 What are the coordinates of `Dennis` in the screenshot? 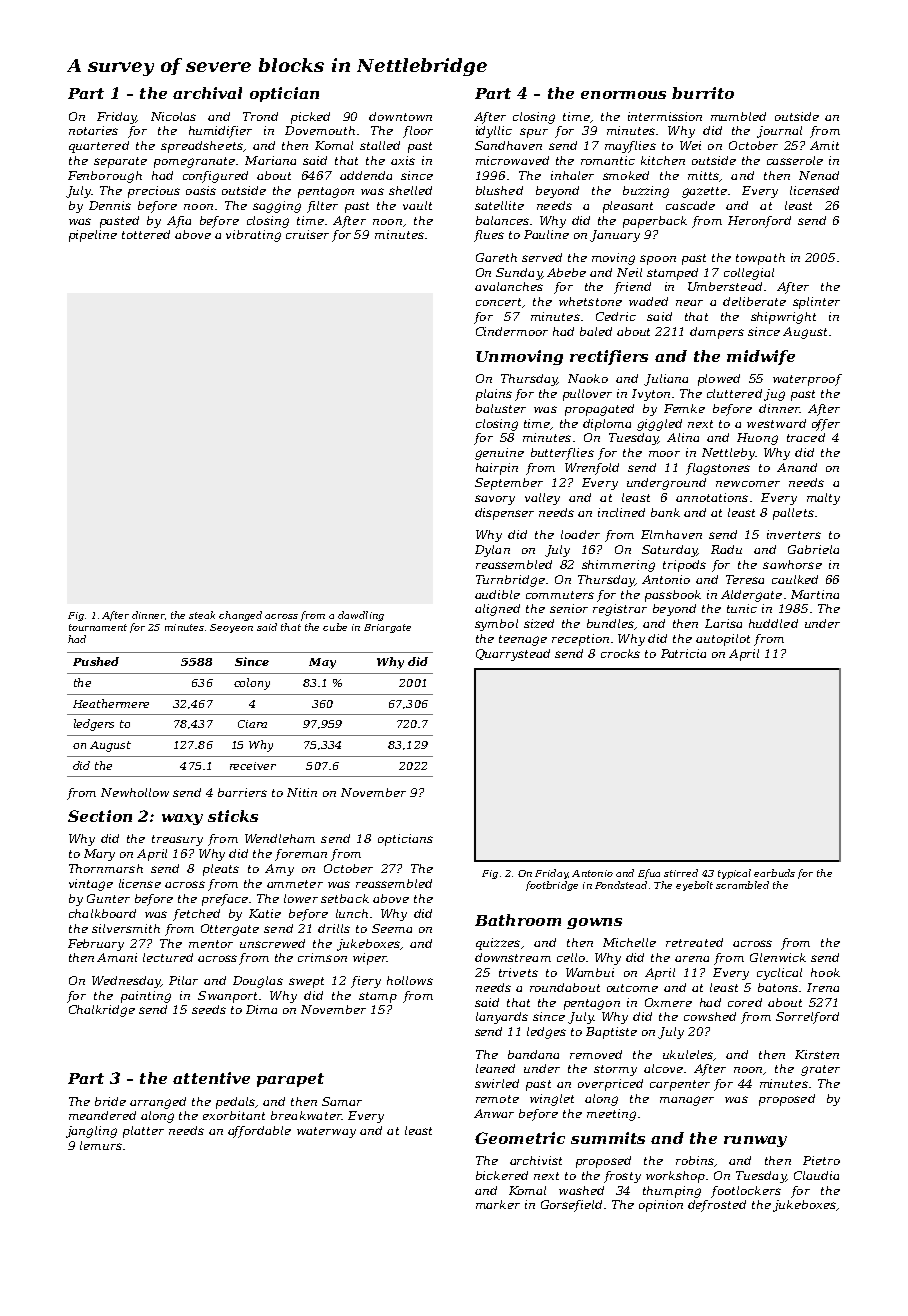 It's located at (110, 205).
